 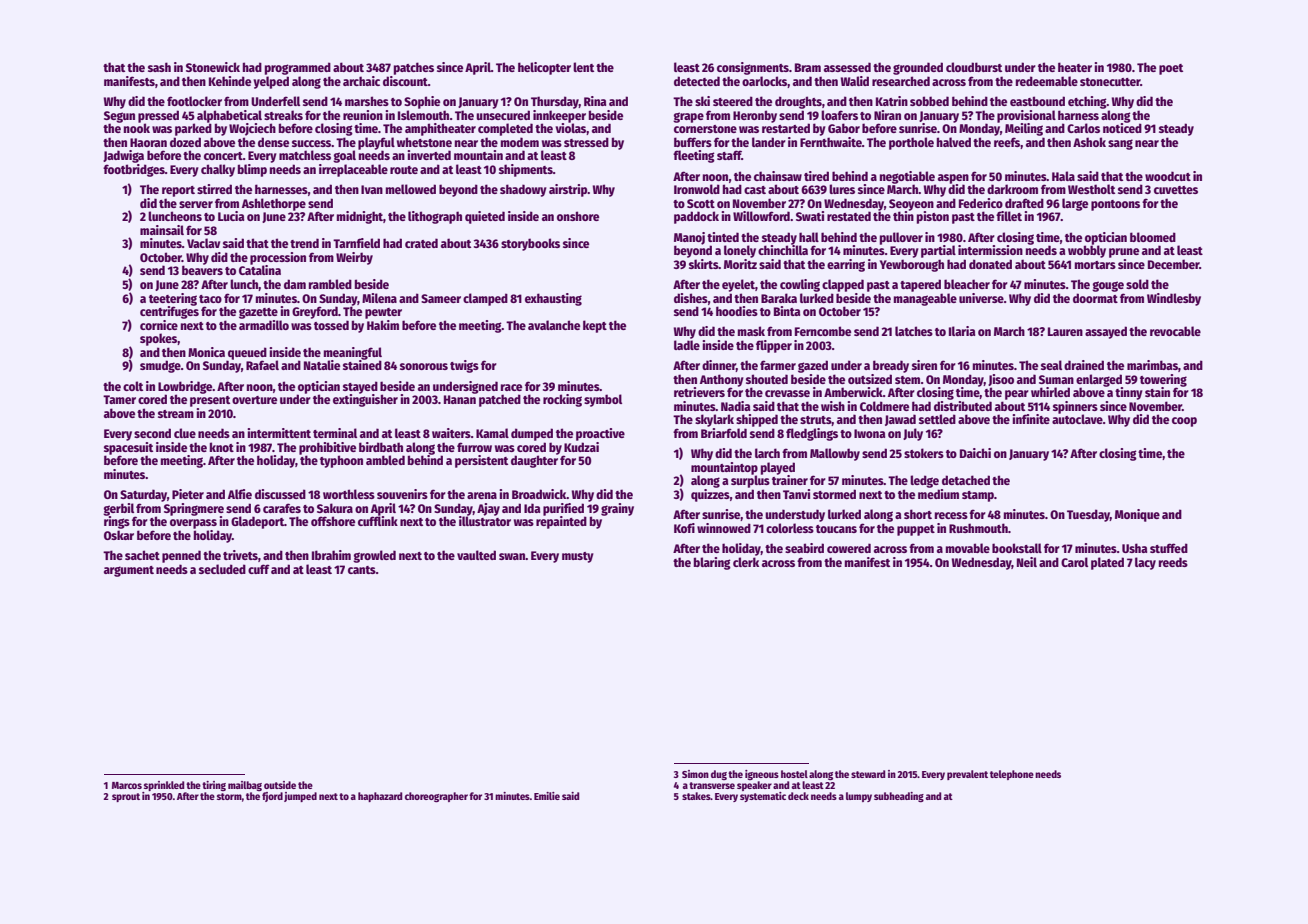 I want to click on gazette, so click(x=258, y=313).
